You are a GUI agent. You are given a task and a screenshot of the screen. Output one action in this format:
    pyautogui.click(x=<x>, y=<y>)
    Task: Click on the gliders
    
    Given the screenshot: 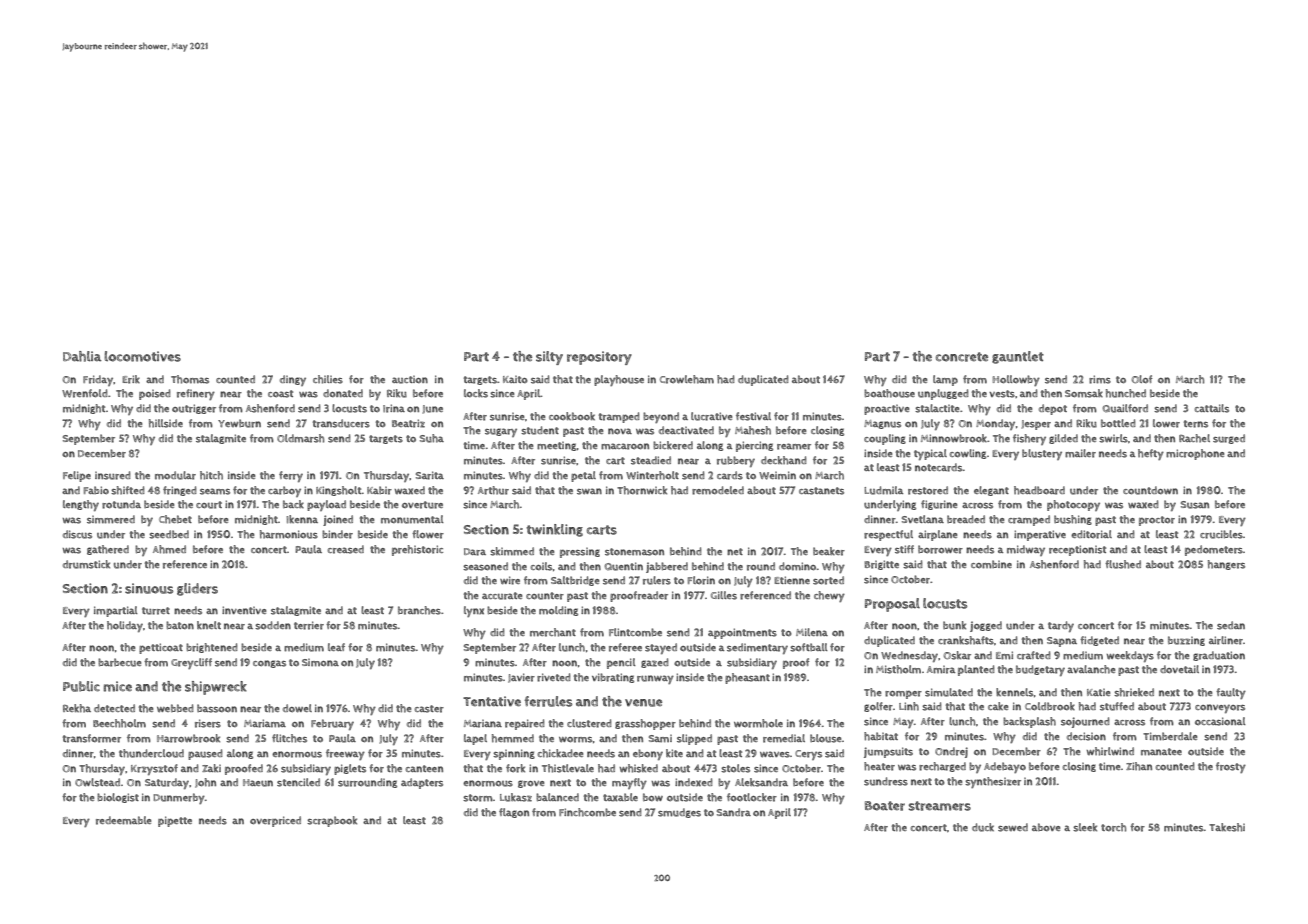 What is the action you would take?
    pyautogui.click(x=197, y=589)
